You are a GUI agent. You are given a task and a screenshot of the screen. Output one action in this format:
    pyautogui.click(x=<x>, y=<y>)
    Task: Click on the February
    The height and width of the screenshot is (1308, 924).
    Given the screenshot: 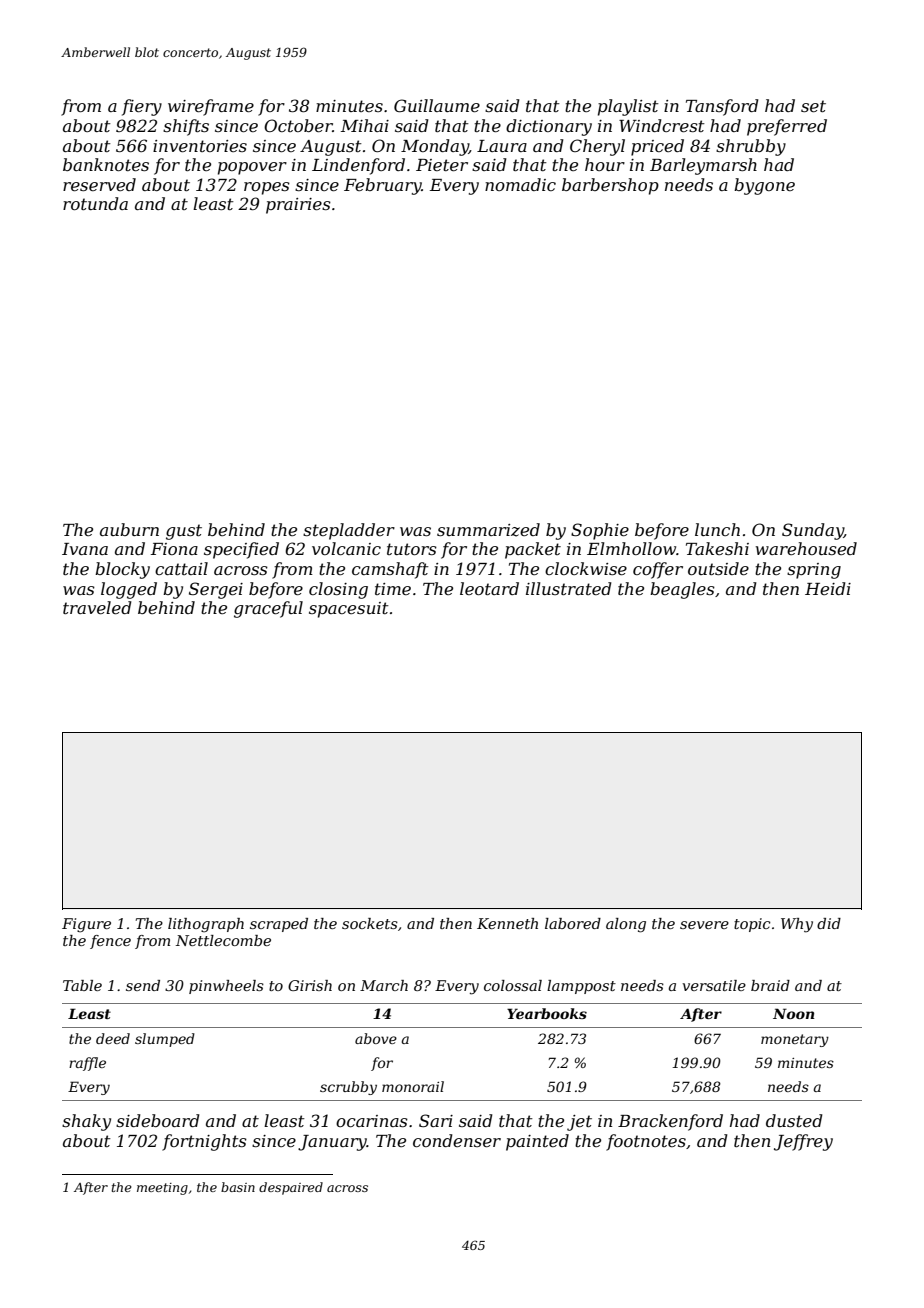 What is the action you would take?
    pyautogui.click(x=383, y=186)
